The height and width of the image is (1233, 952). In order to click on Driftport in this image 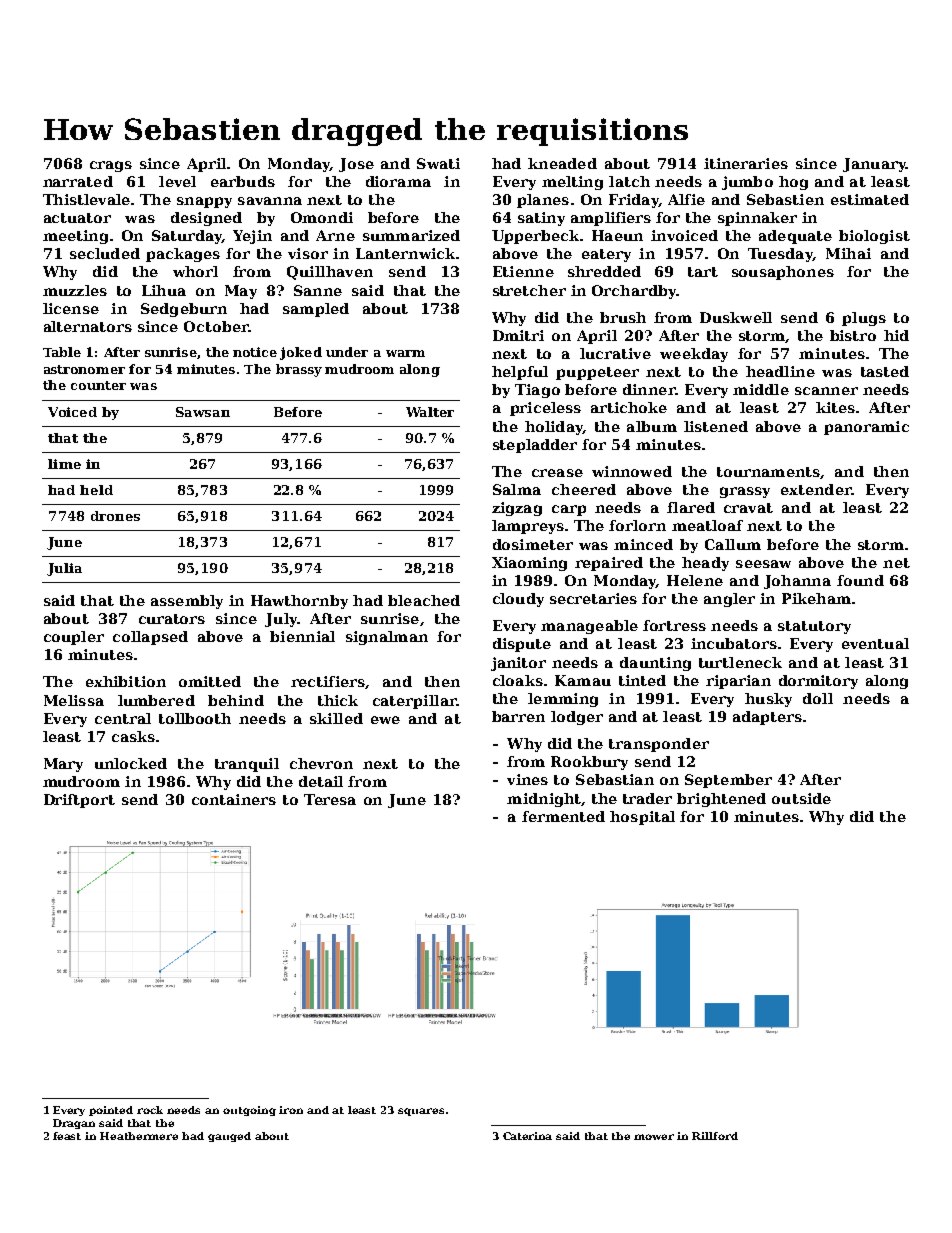, I will do `click(79, 801)`.
